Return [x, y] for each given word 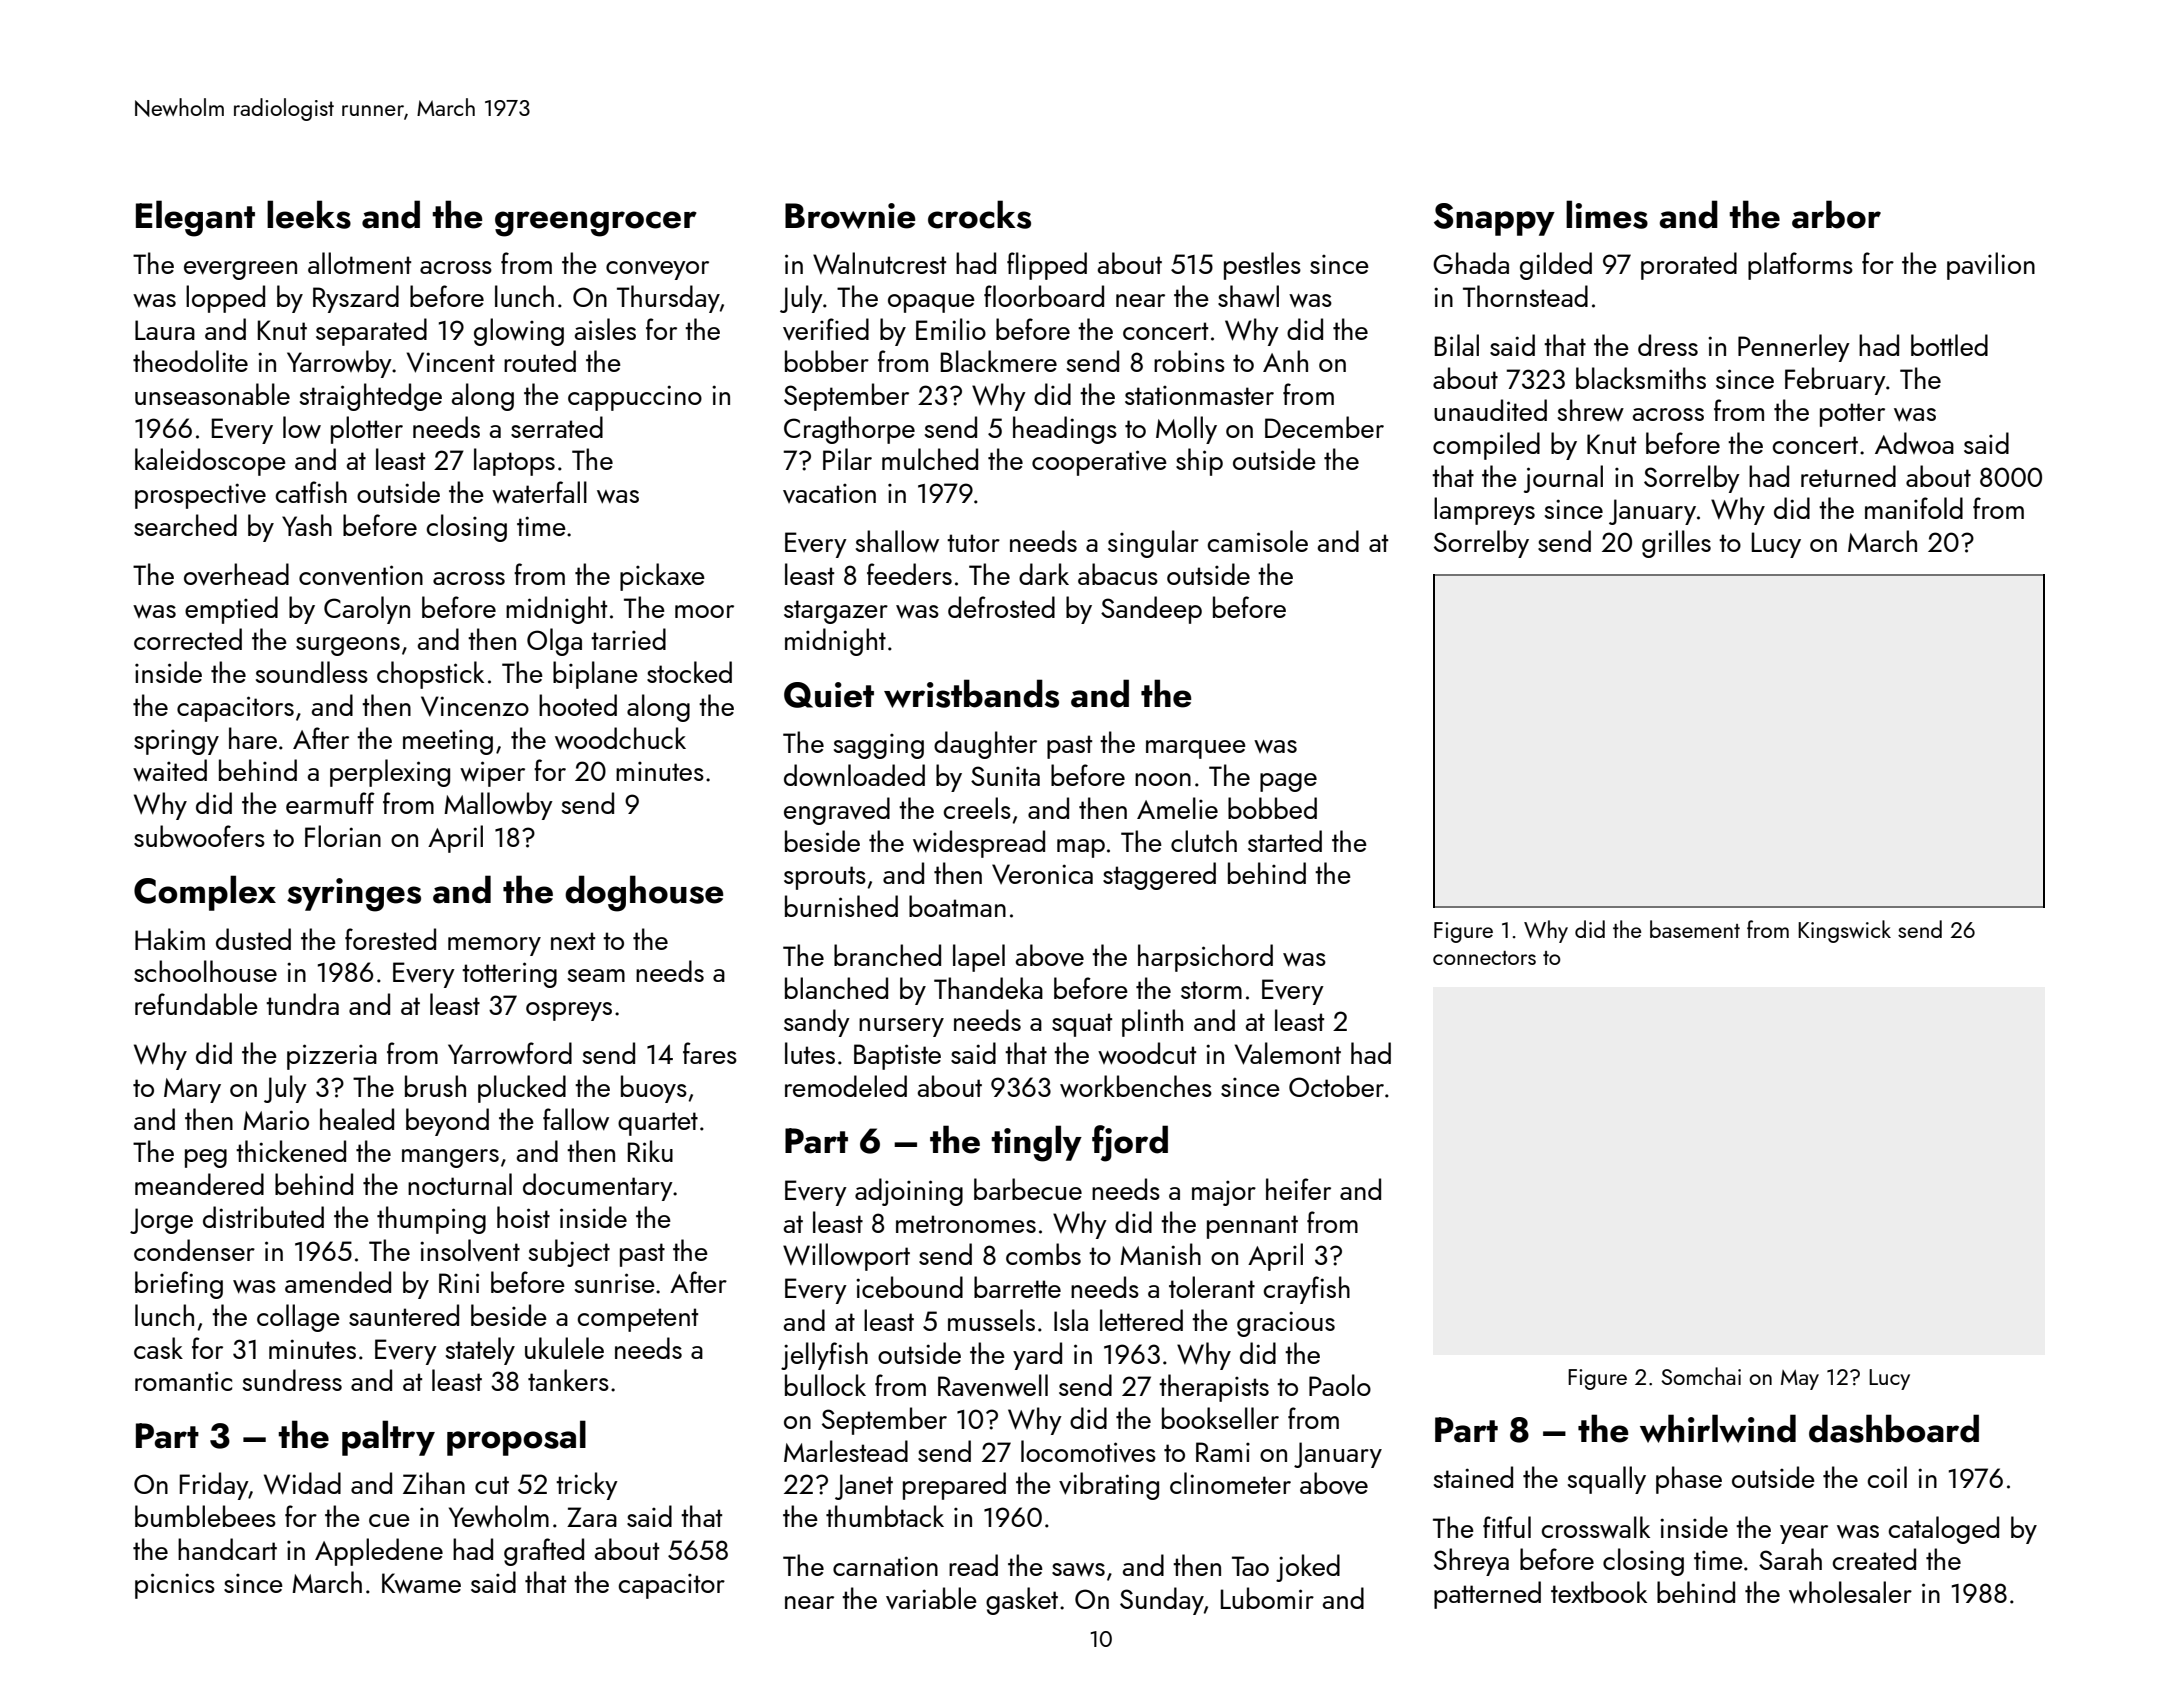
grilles [1676, 544]
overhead [236, 574]
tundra [302, 1004]
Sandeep [1151, 610]
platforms [1800, 266]
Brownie [850, 216]
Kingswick [1844, 931]
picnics [175, 1586]
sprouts [825, 878]
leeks [309, 214]
